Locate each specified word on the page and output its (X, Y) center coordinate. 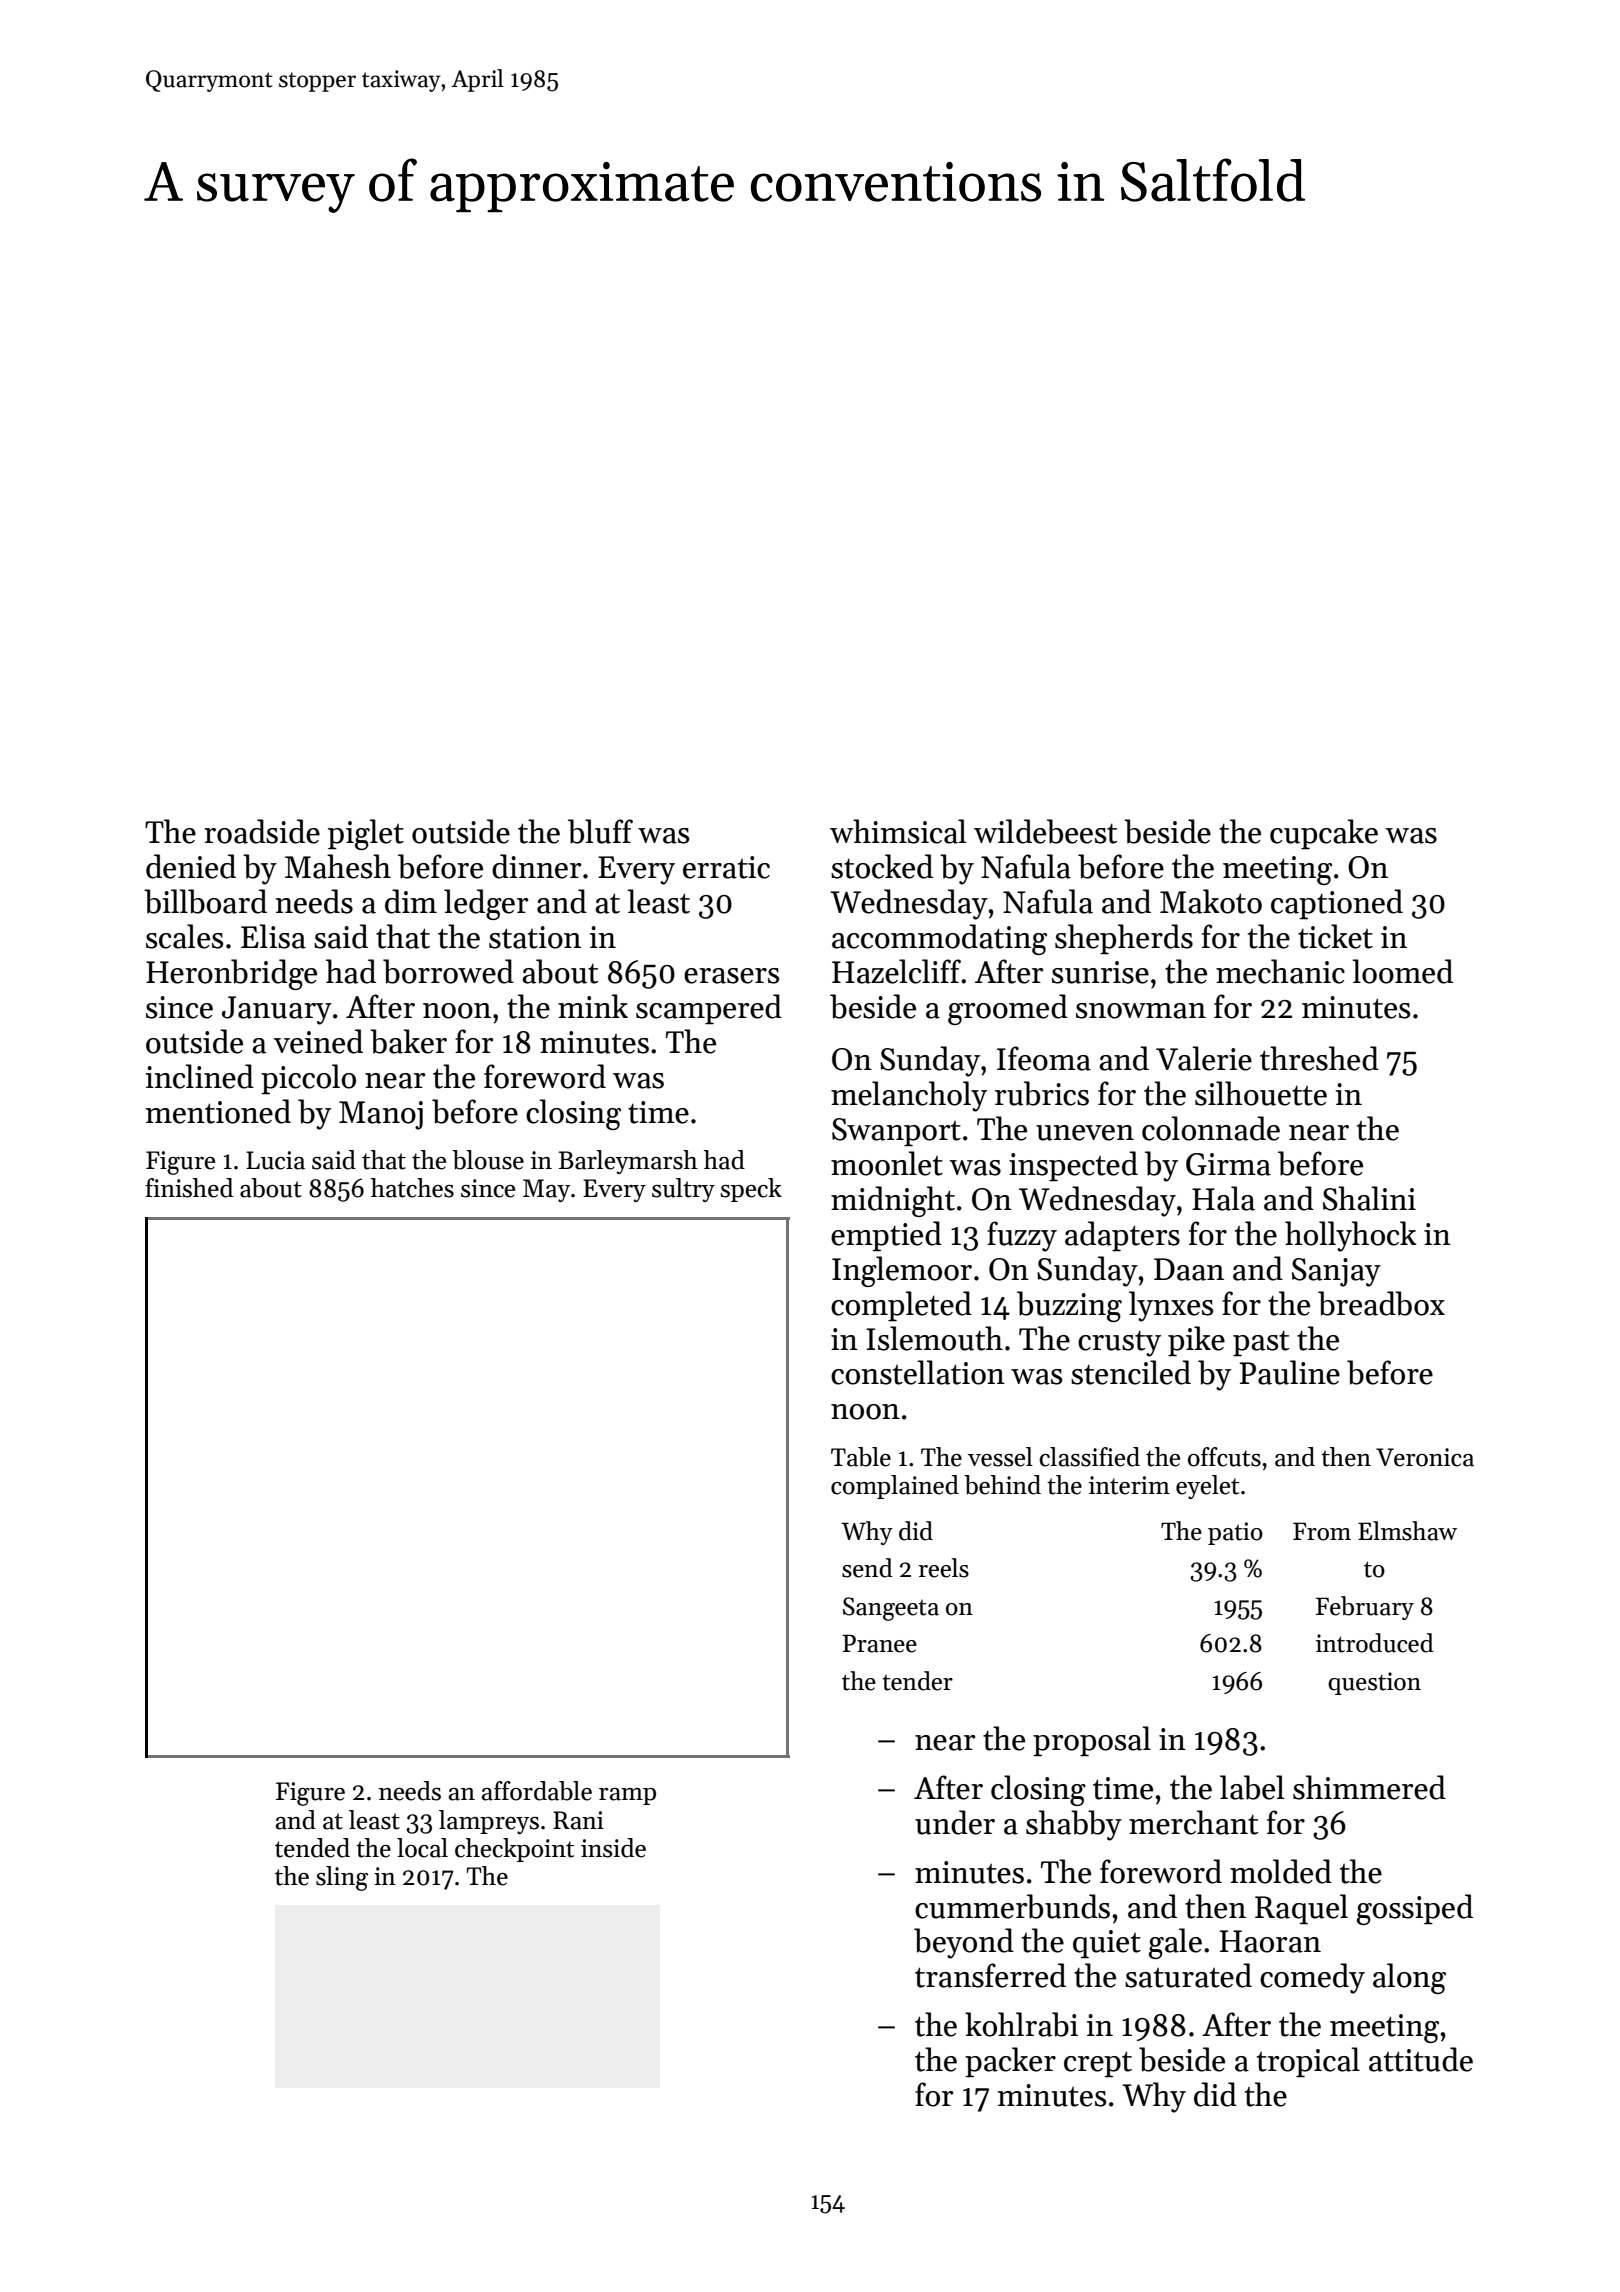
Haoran (1270, 1941)
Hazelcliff (896, 971)
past (1261, 1343)
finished (189, 1188)
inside (613, 1848)
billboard (205, 901)
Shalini (1369, 1198)
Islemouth (934, 1338)
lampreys (489, 1822)
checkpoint (514, 1850)
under (955, 1822)
